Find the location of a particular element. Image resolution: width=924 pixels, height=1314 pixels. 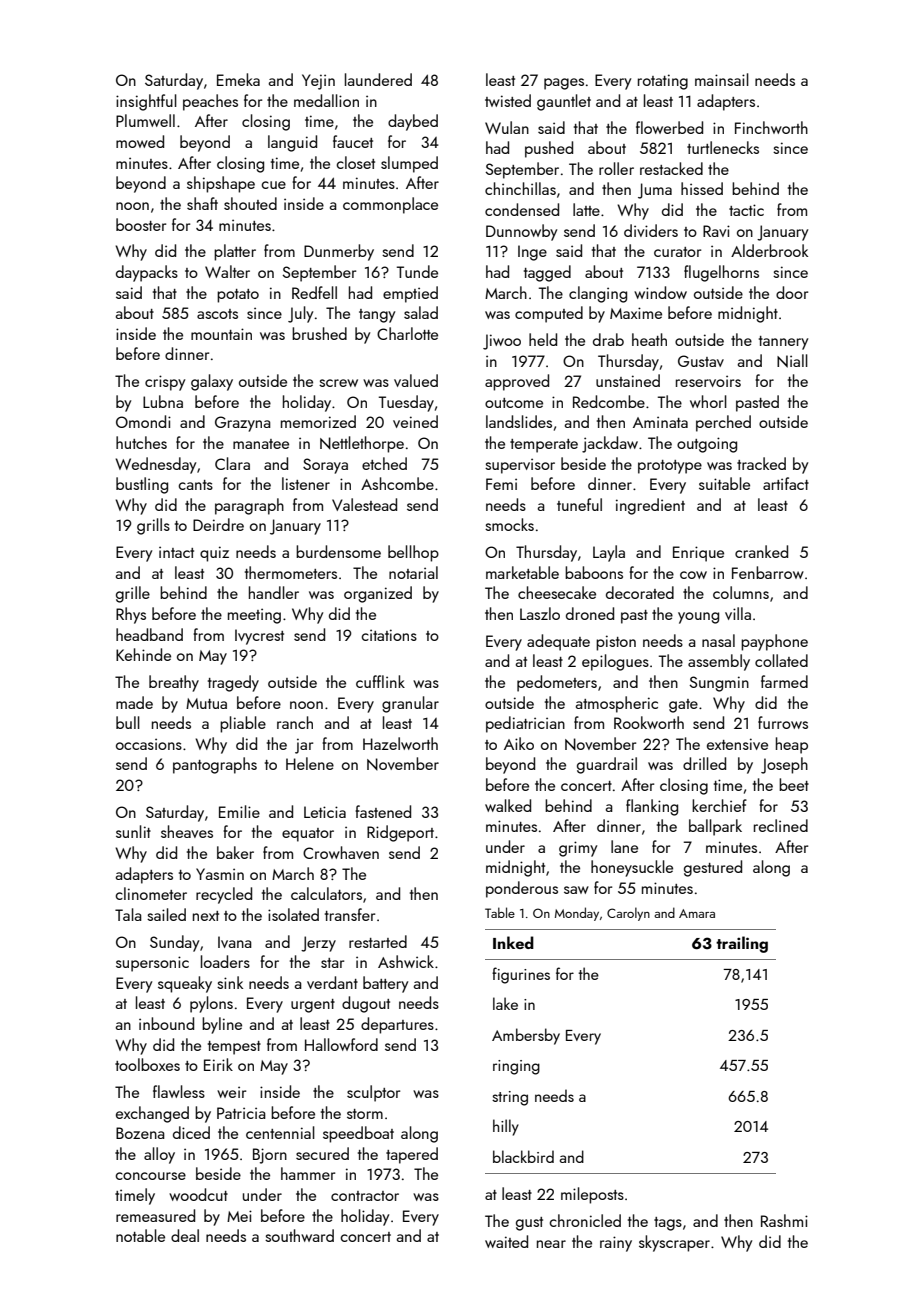

trailing is located at coordinates (742, 944).
